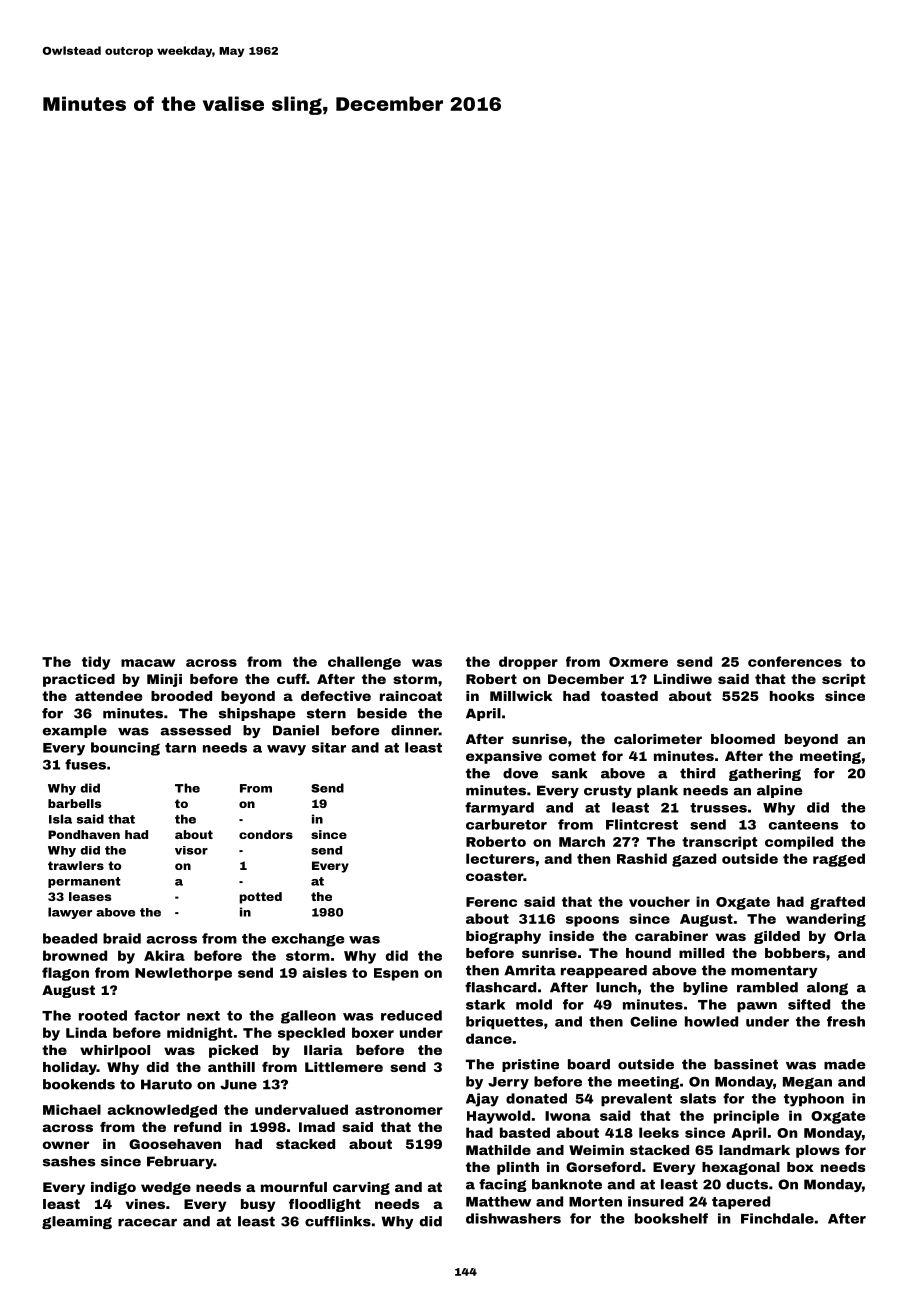 This image has width=908, height=1316. I want to click on indigo, so click(113, 1188).
